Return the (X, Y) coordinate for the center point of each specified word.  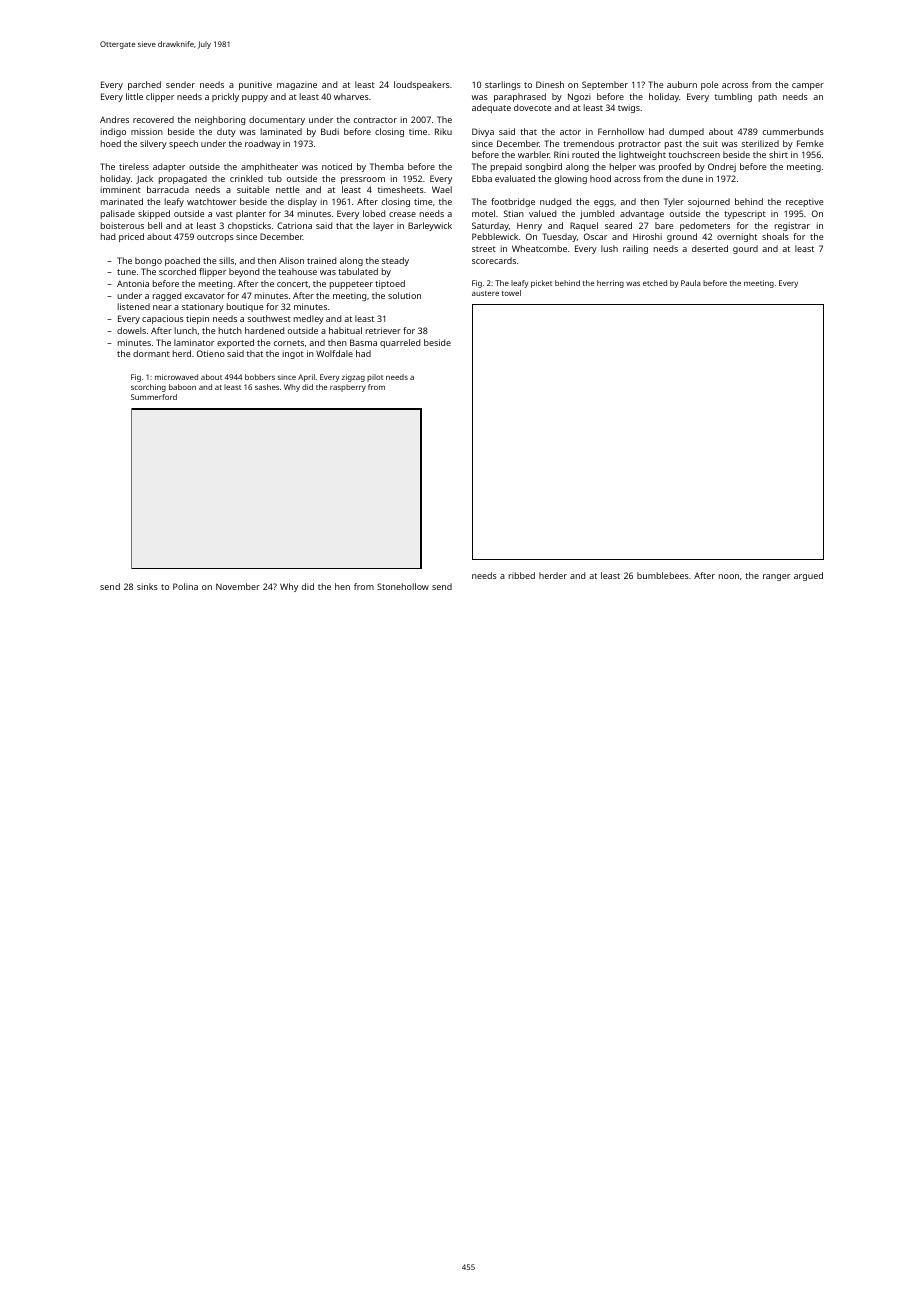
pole (709, 85)
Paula (691, 283)
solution (404, 295)
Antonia (133, 283)
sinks (147, 586)
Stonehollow (403, 586)
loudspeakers (422, 85)
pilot (375, 378)
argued (808, 576)
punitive (255, 85)
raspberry (348, 388)
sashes (267, 387)
